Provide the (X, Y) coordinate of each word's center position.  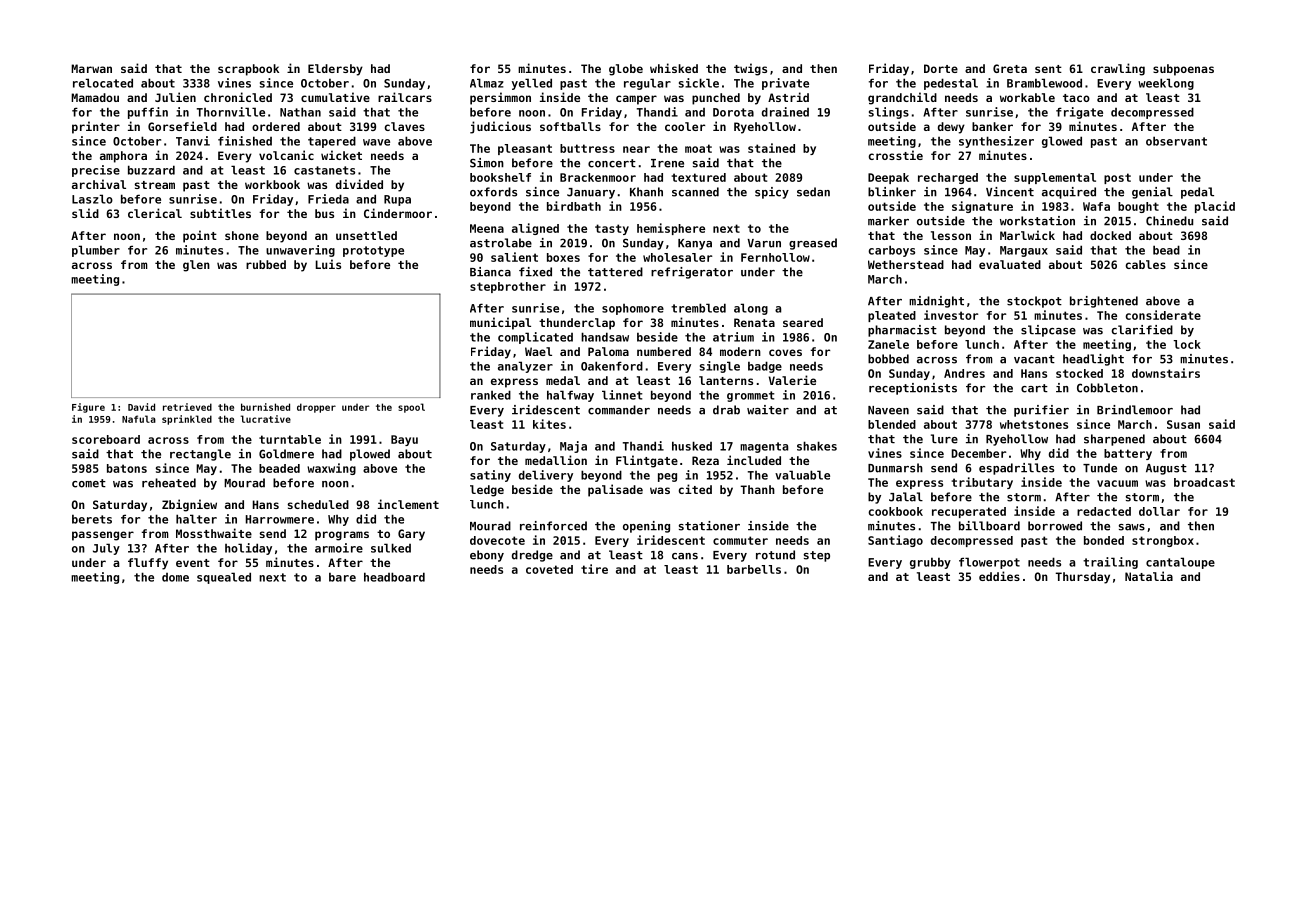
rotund (775, 555)
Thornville (231, 112)
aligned (535, 229)
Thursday (1082, 578)
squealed (224, 578)
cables (1146, 264)
